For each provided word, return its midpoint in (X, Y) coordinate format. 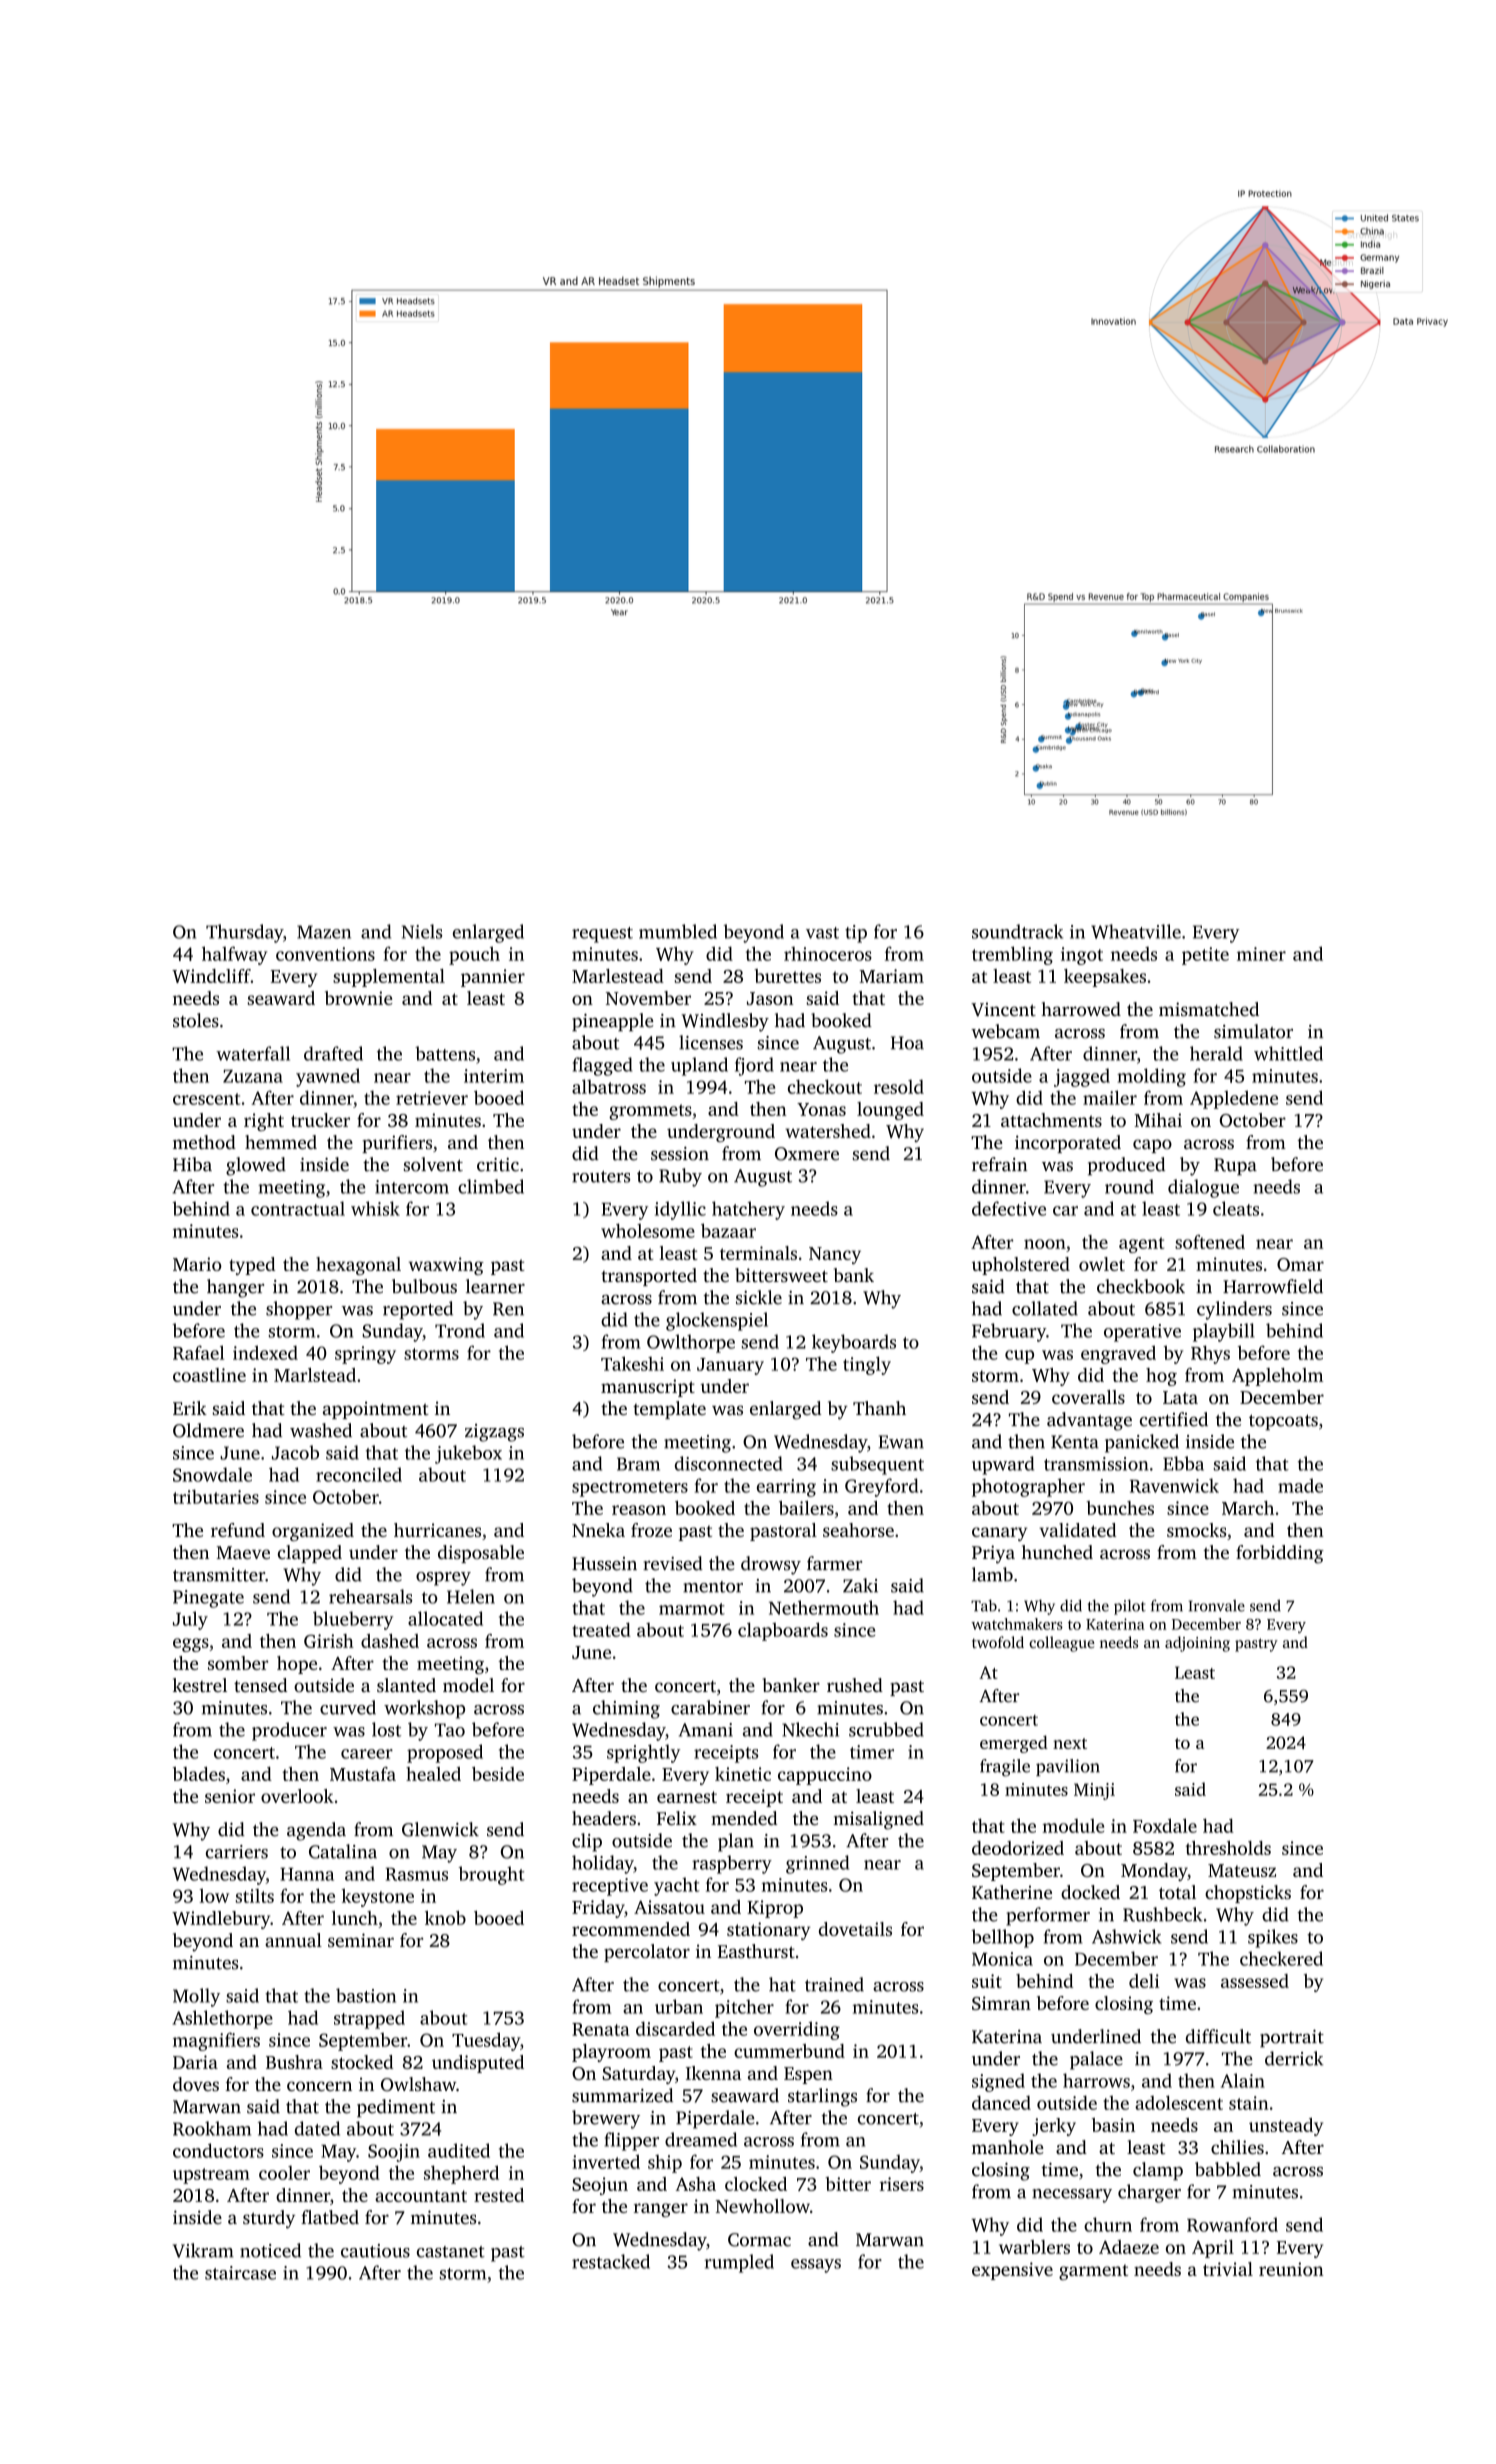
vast (822, 933)
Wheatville (1136, 931)
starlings (822, 2097)
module (1073, 1826)
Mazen (324, 932)
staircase (240, 2273)
